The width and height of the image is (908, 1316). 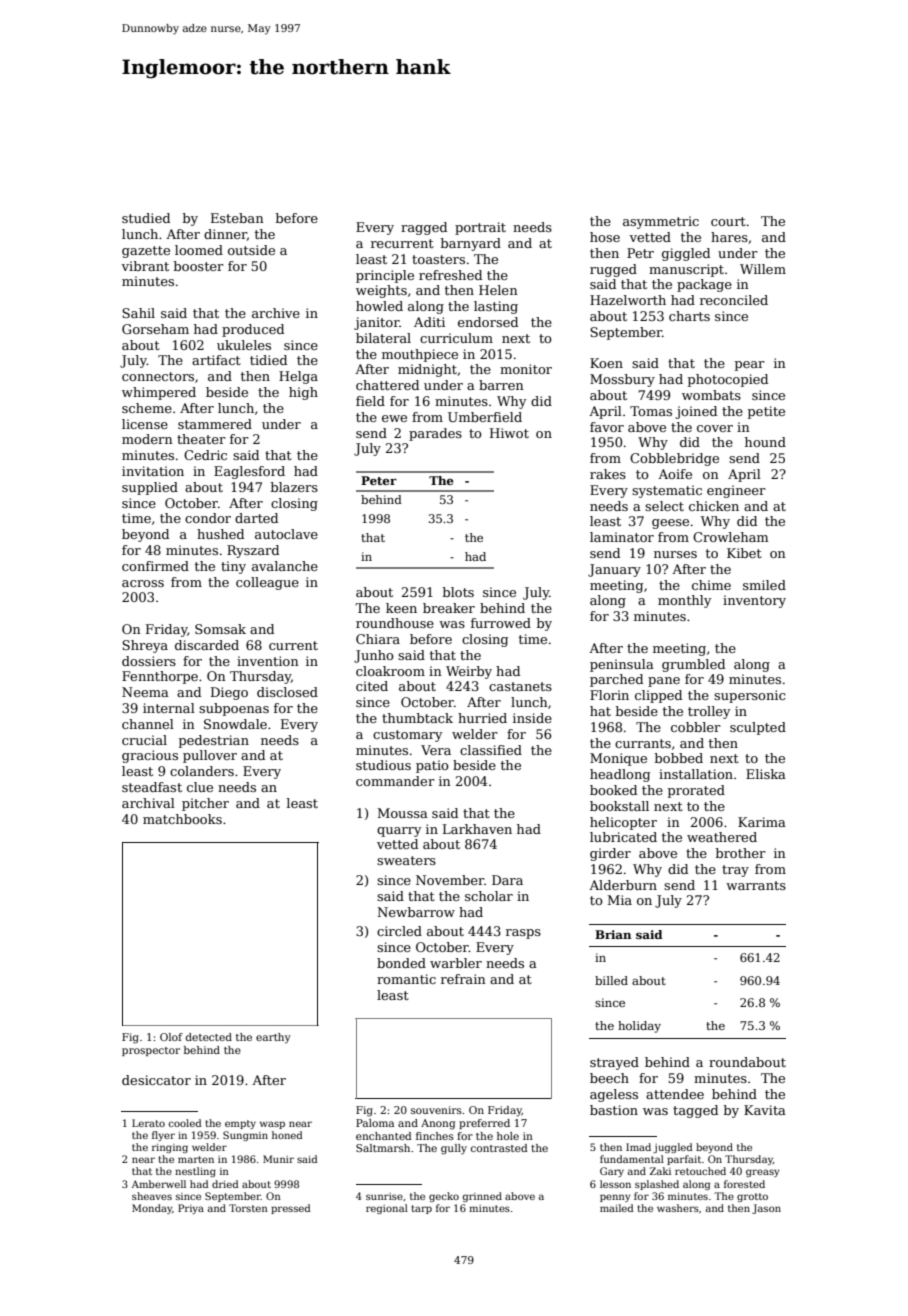 I want to click on Dara, so click(x=507, y=880).
